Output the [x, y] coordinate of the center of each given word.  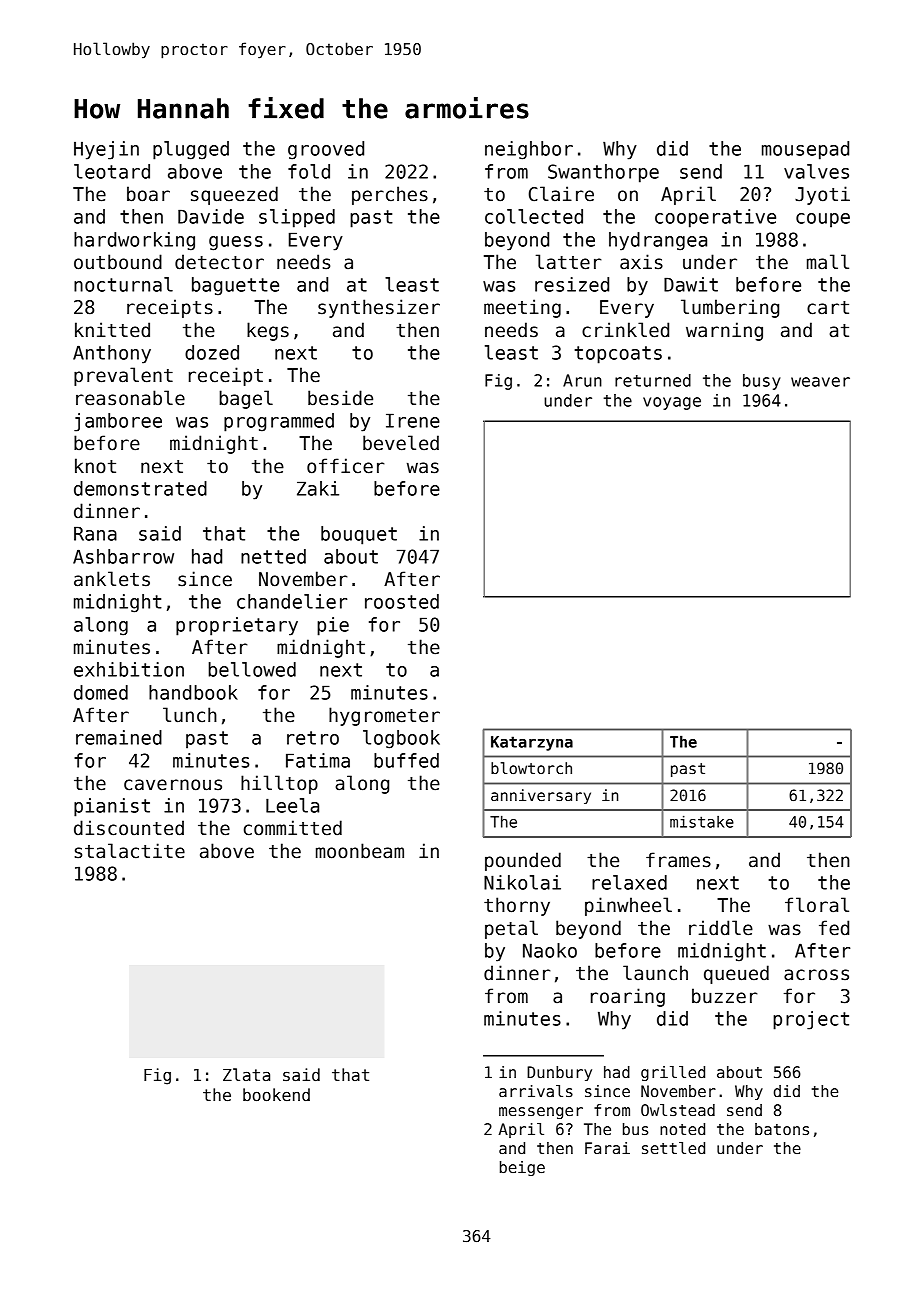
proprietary [237, 626]
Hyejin [106, 150]
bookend [276, 1095]
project [811, 1020]
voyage [672, 403]
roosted [402, 601]
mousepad [805, 150]
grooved [326, 150]
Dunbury [559, 1073]
